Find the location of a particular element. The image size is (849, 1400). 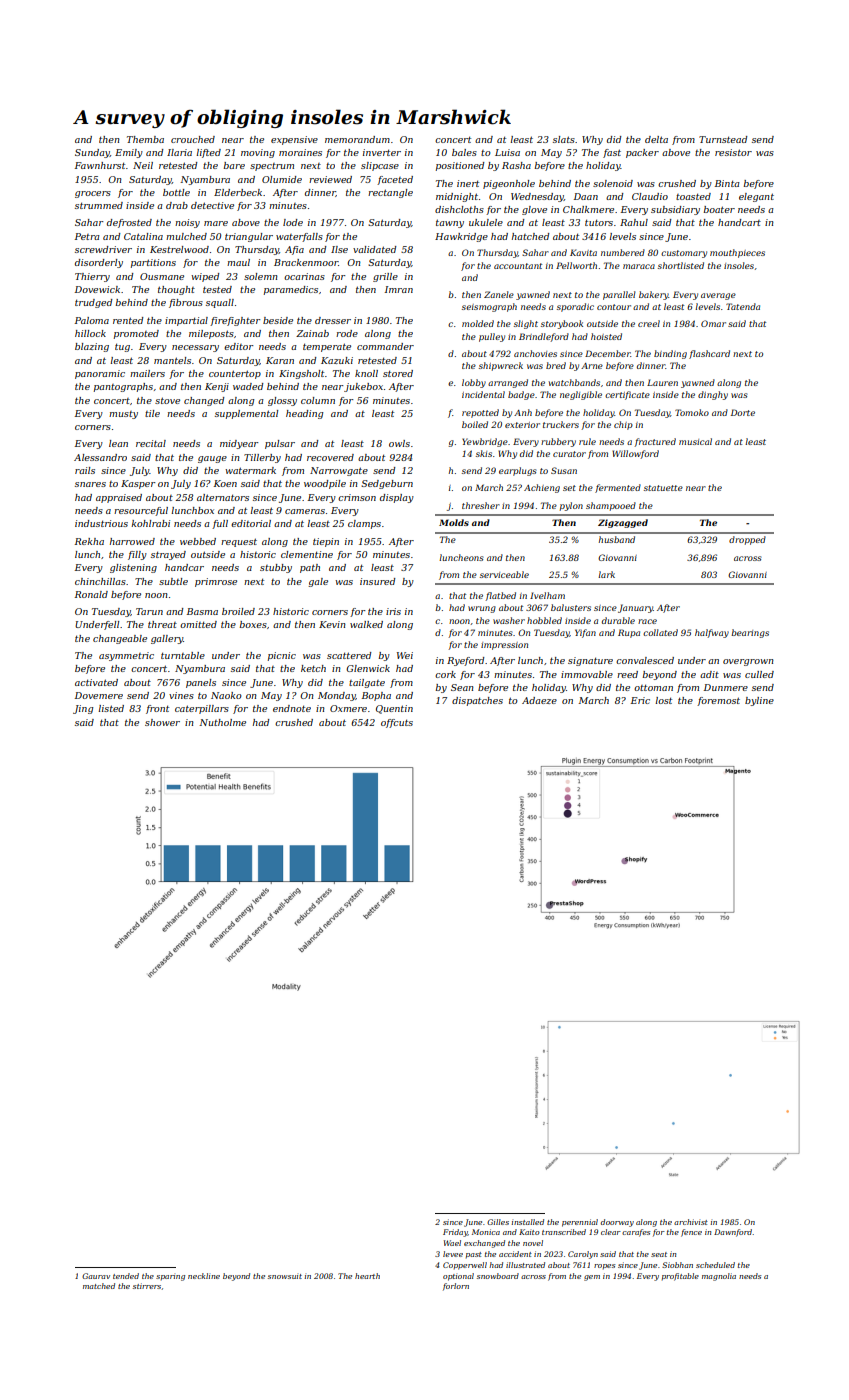

Dorte is located at coordinates (743, 412).
